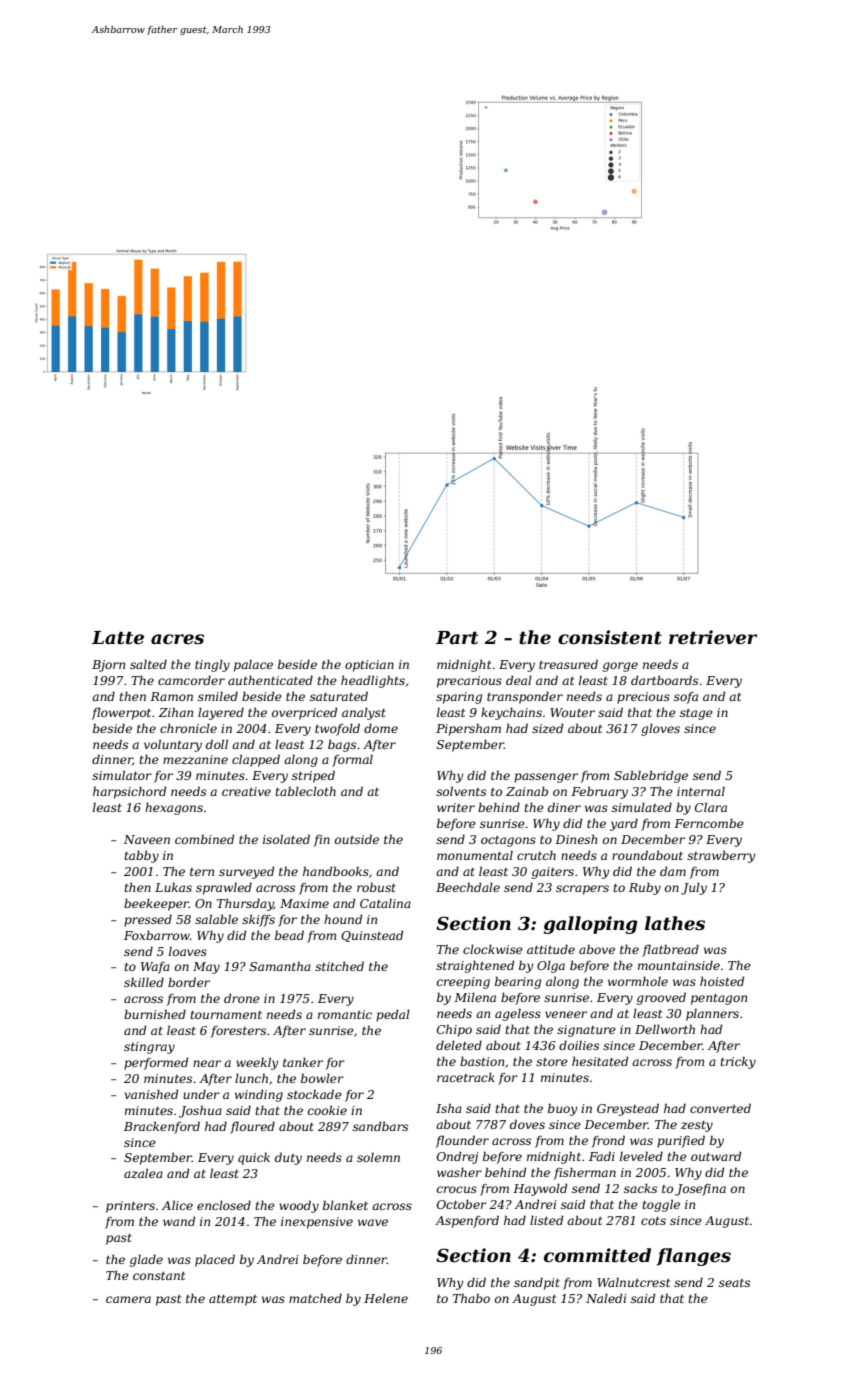 This document has height=1400, width=849. What do you see at coordinates (156, 904) in the document?
I see `beekeeper` at bounding box center [156, 904].
